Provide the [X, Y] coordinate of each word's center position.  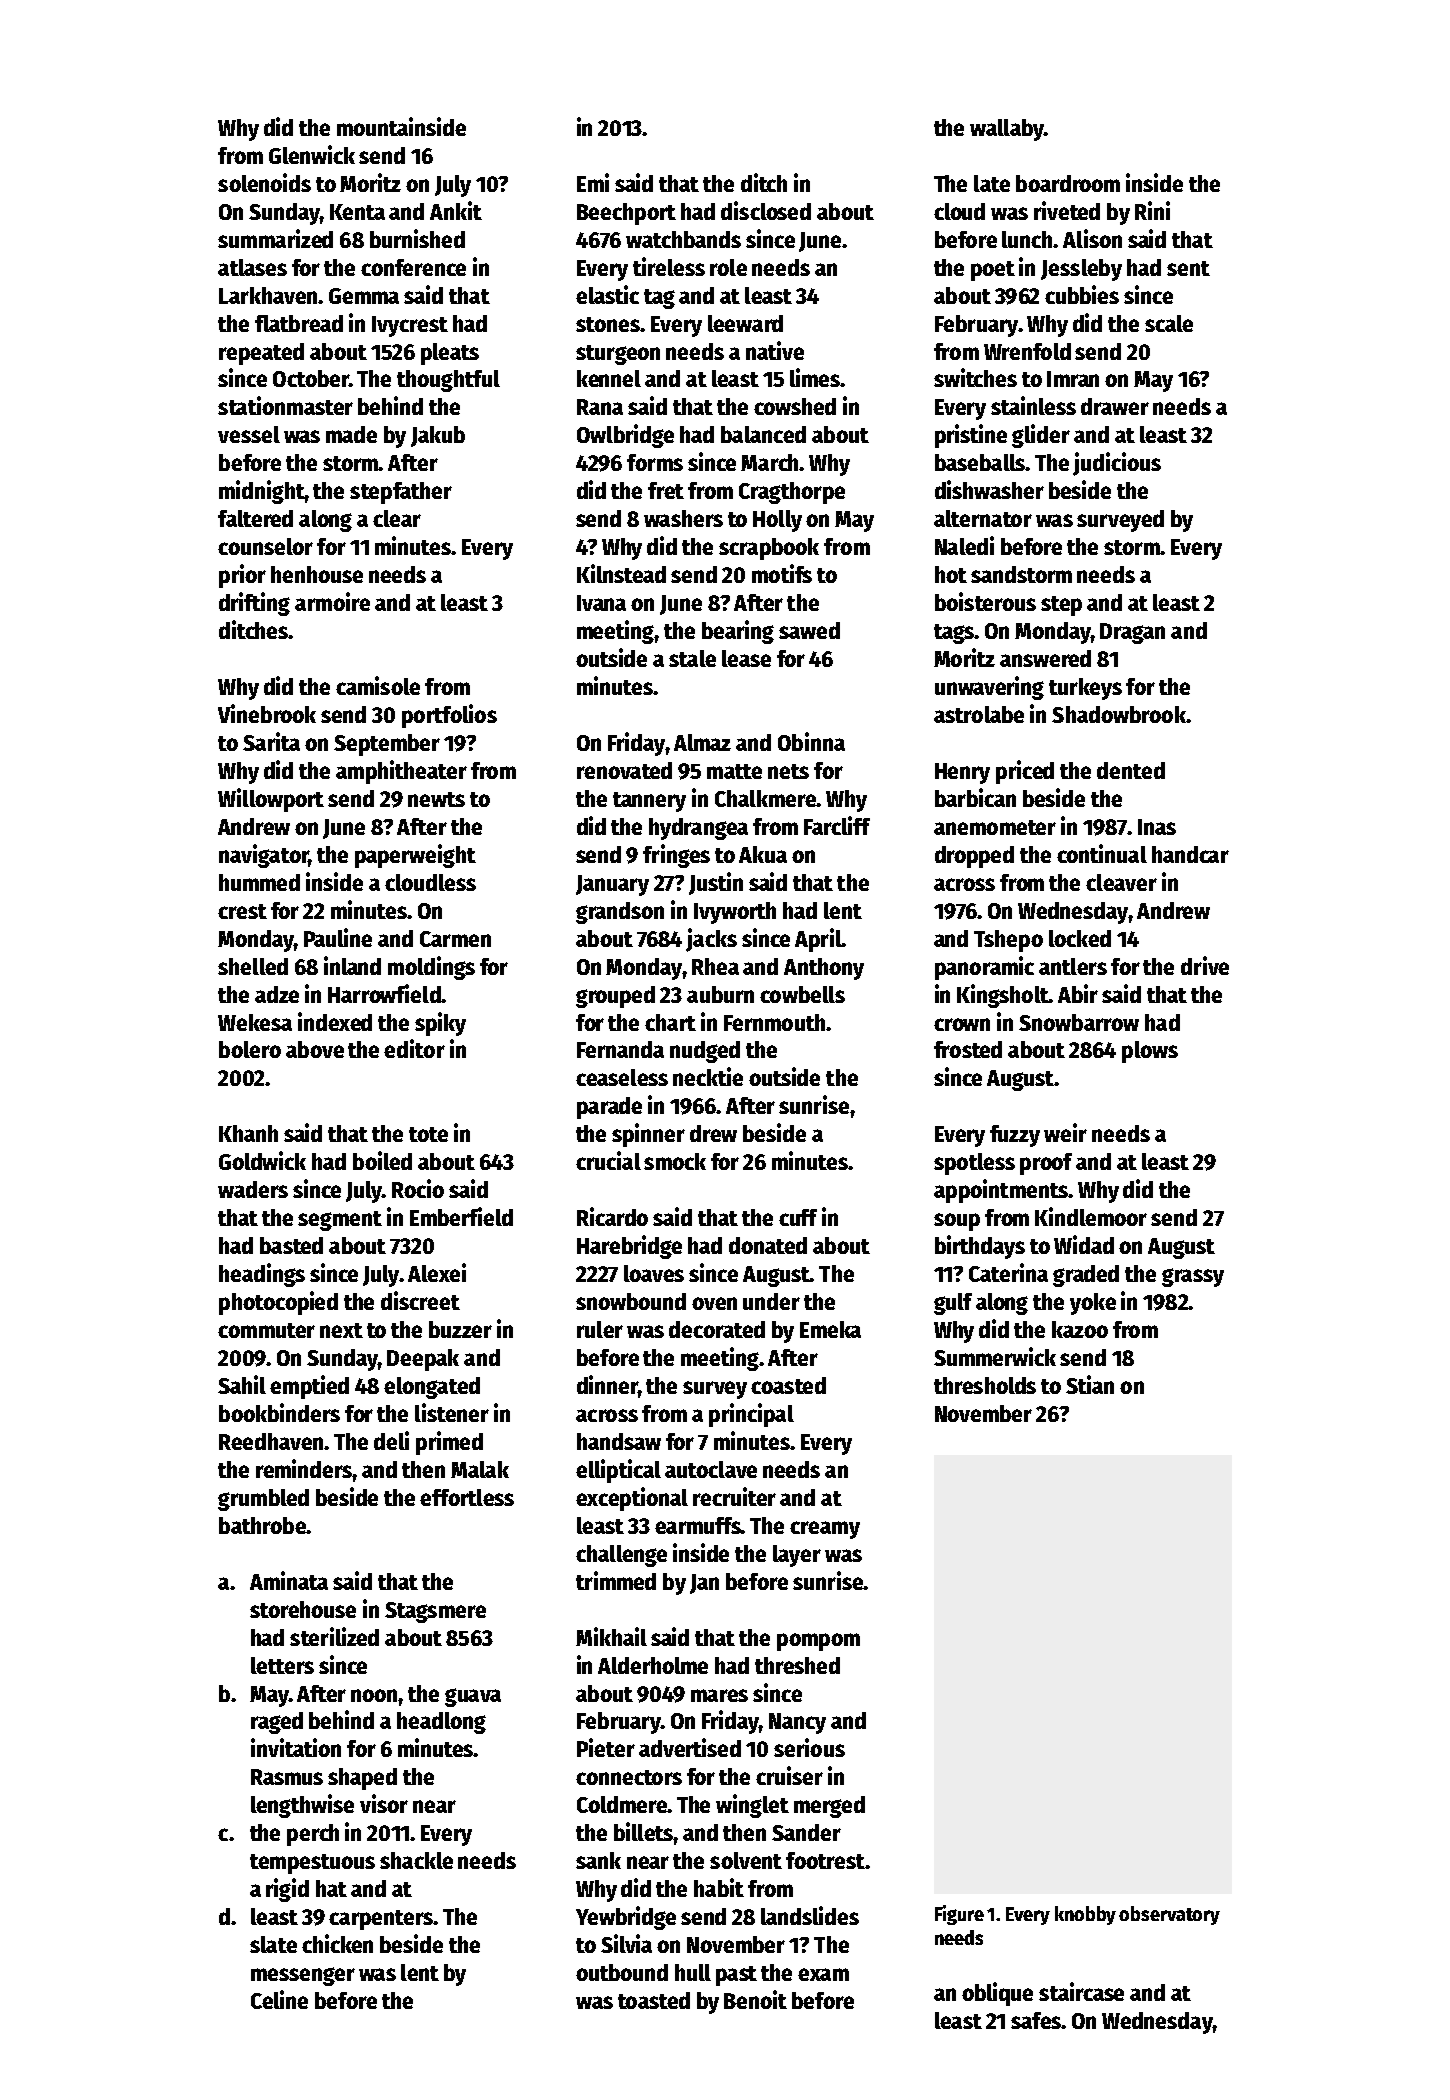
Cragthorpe [792, 493]
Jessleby [1081, 270]
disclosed [766, 210]
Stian [1090, 1384]
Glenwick [312, 154]
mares [719, 1695]
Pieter [606, 1747]
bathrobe [263, 1525]
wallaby [1007, 130]
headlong [441, 1723]
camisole [378, 685]
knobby [1085, 1915]
